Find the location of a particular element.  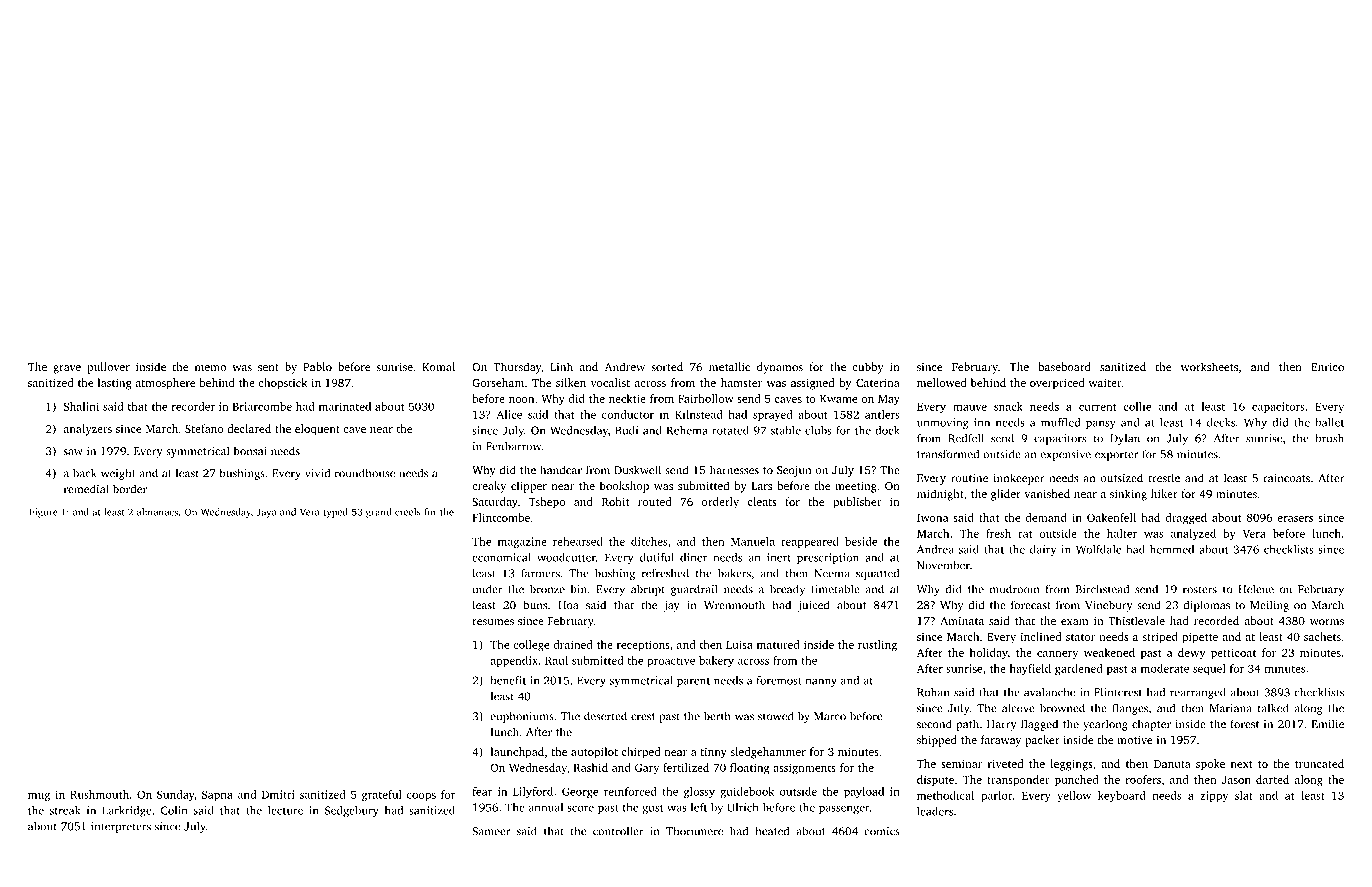

juiced is located at coordinates (814, 606).
